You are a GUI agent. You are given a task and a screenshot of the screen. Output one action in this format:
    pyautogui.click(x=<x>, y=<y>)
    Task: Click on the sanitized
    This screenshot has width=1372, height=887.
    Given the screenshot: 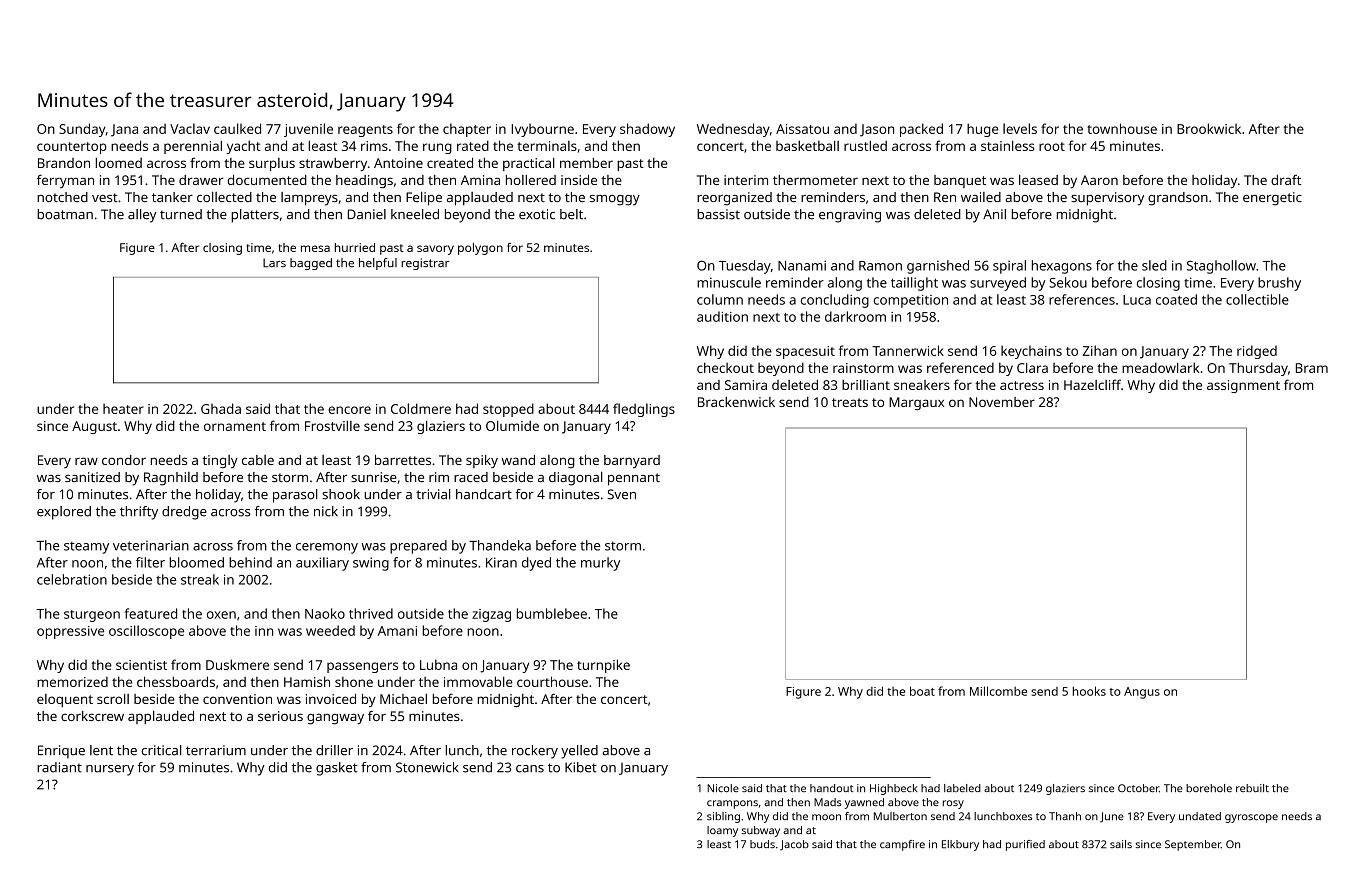 What is the action you would take?
    pyautogui.click(x=92, y=477)
